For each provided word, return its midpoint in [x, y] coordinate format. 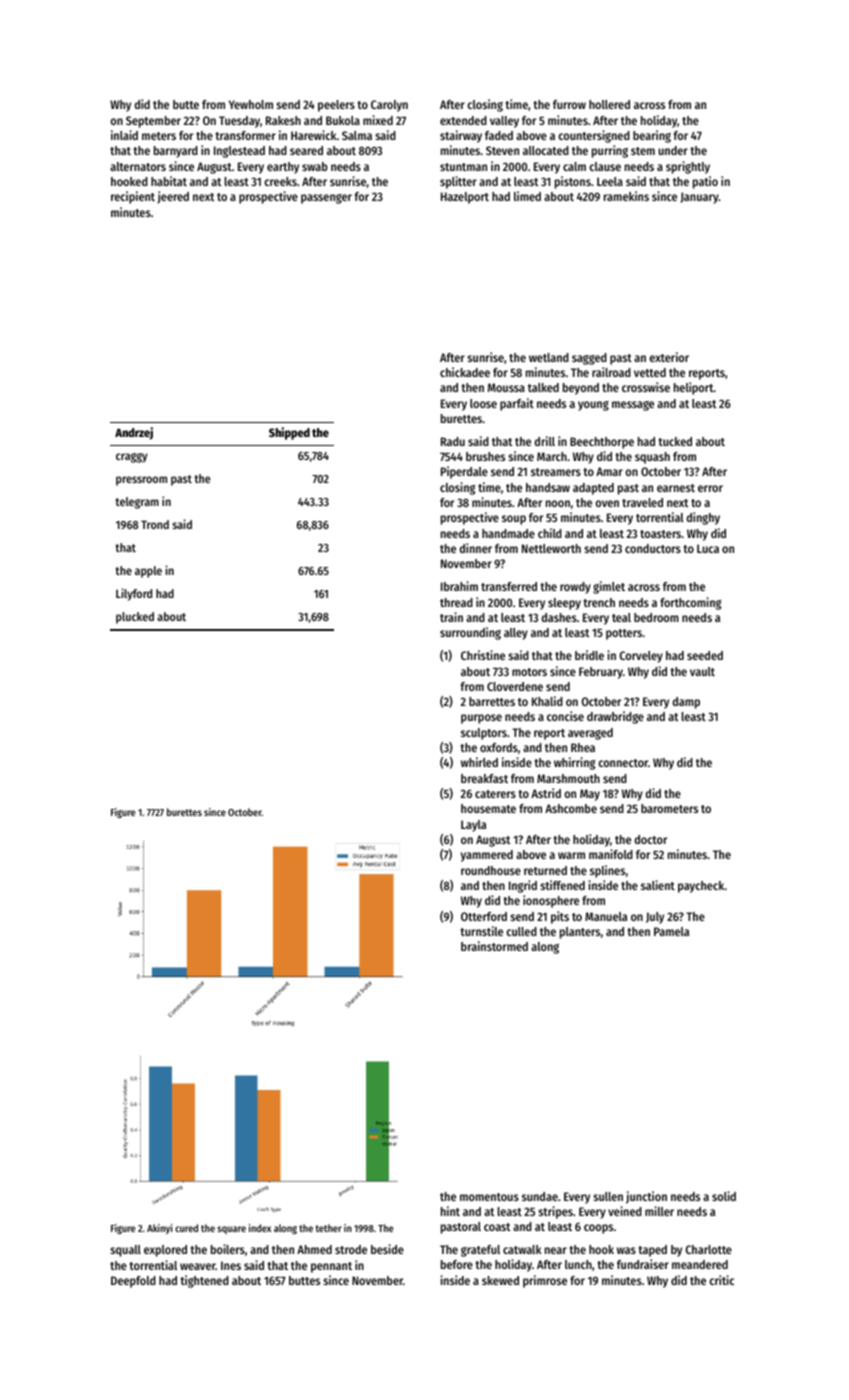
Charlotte [708, 1249]
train [451, 617]
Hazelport [465, 198]
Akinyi [159, 1229]
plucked [135, 618]
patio [705, 182]
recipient [133, 197]
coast [497, 1227]
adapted [593, 489]
